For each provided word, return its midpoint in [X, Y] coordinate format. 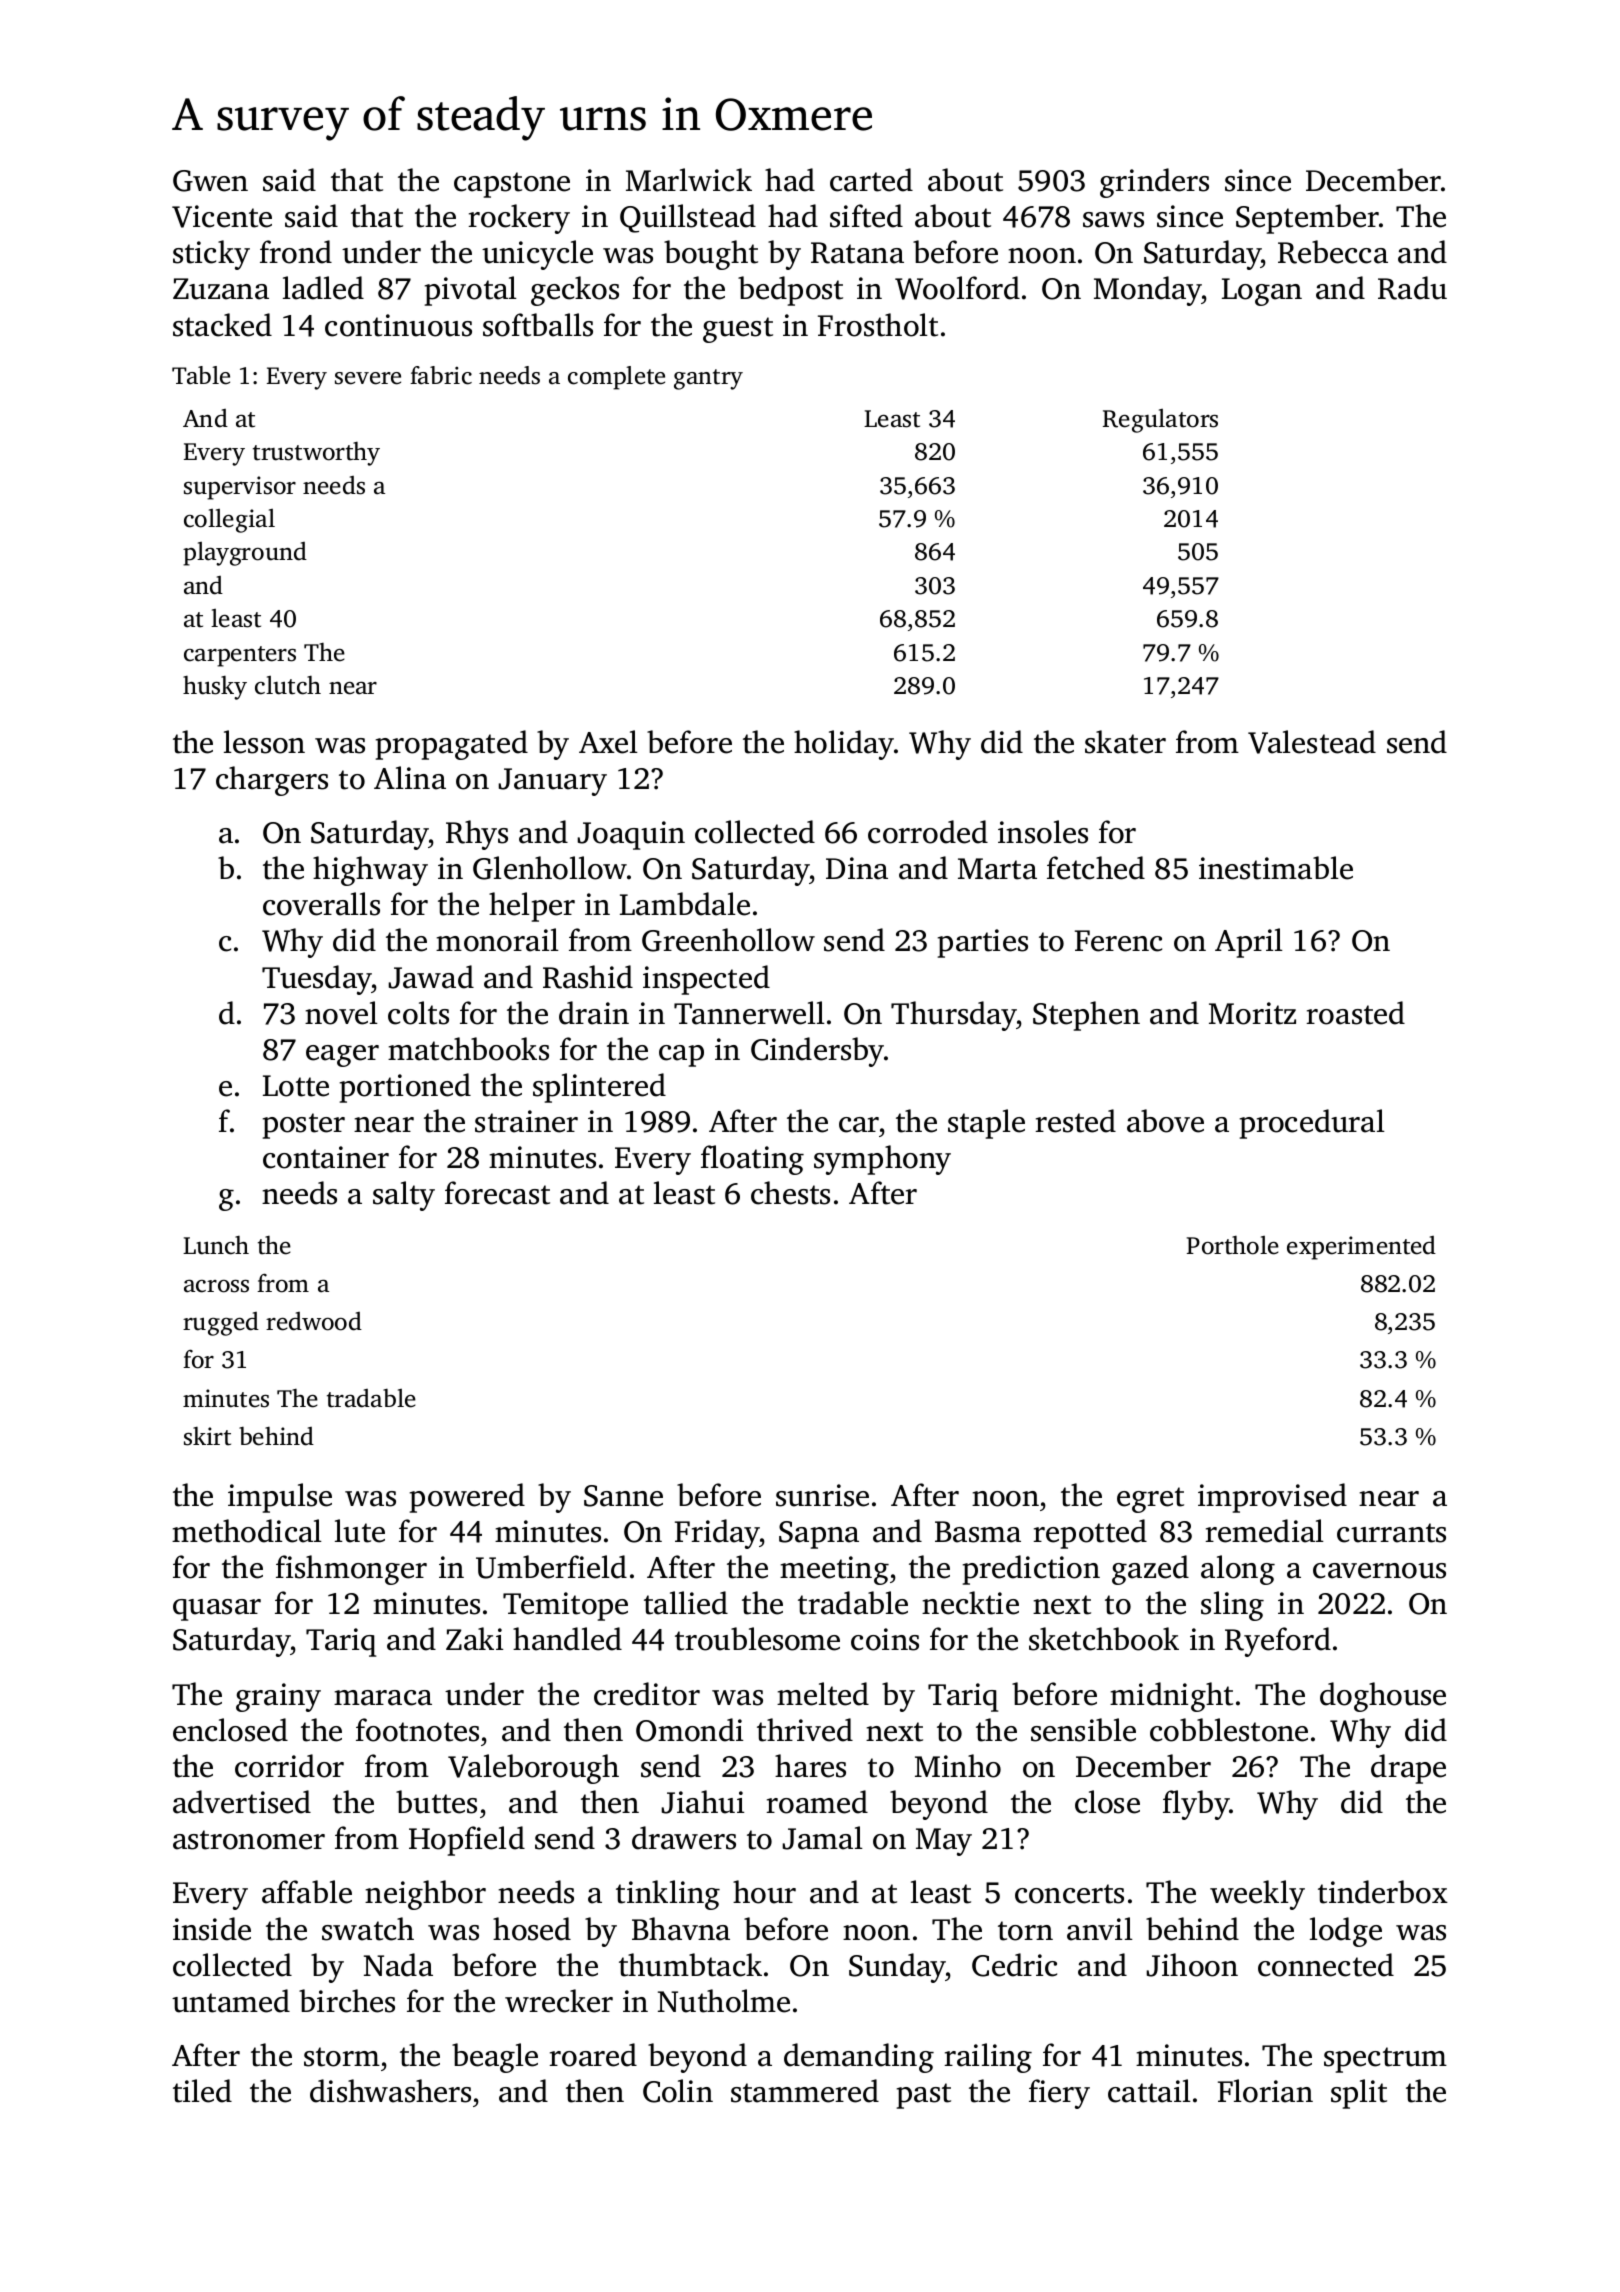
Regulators [1160, 421]
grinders [1154, 183]
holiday [844, 745]
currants [1391, 1533]
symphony [882, 1160]
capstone [512, 185]
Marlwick [689, 180]
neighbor [425, 1895]
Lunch [216, 1245]
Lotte [296, 1086]
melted [823, 1694]
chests [790, 1193]
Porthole [1233, 1245]
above [1165, 1121]
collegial [229, 521]
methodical [247, 1531]
